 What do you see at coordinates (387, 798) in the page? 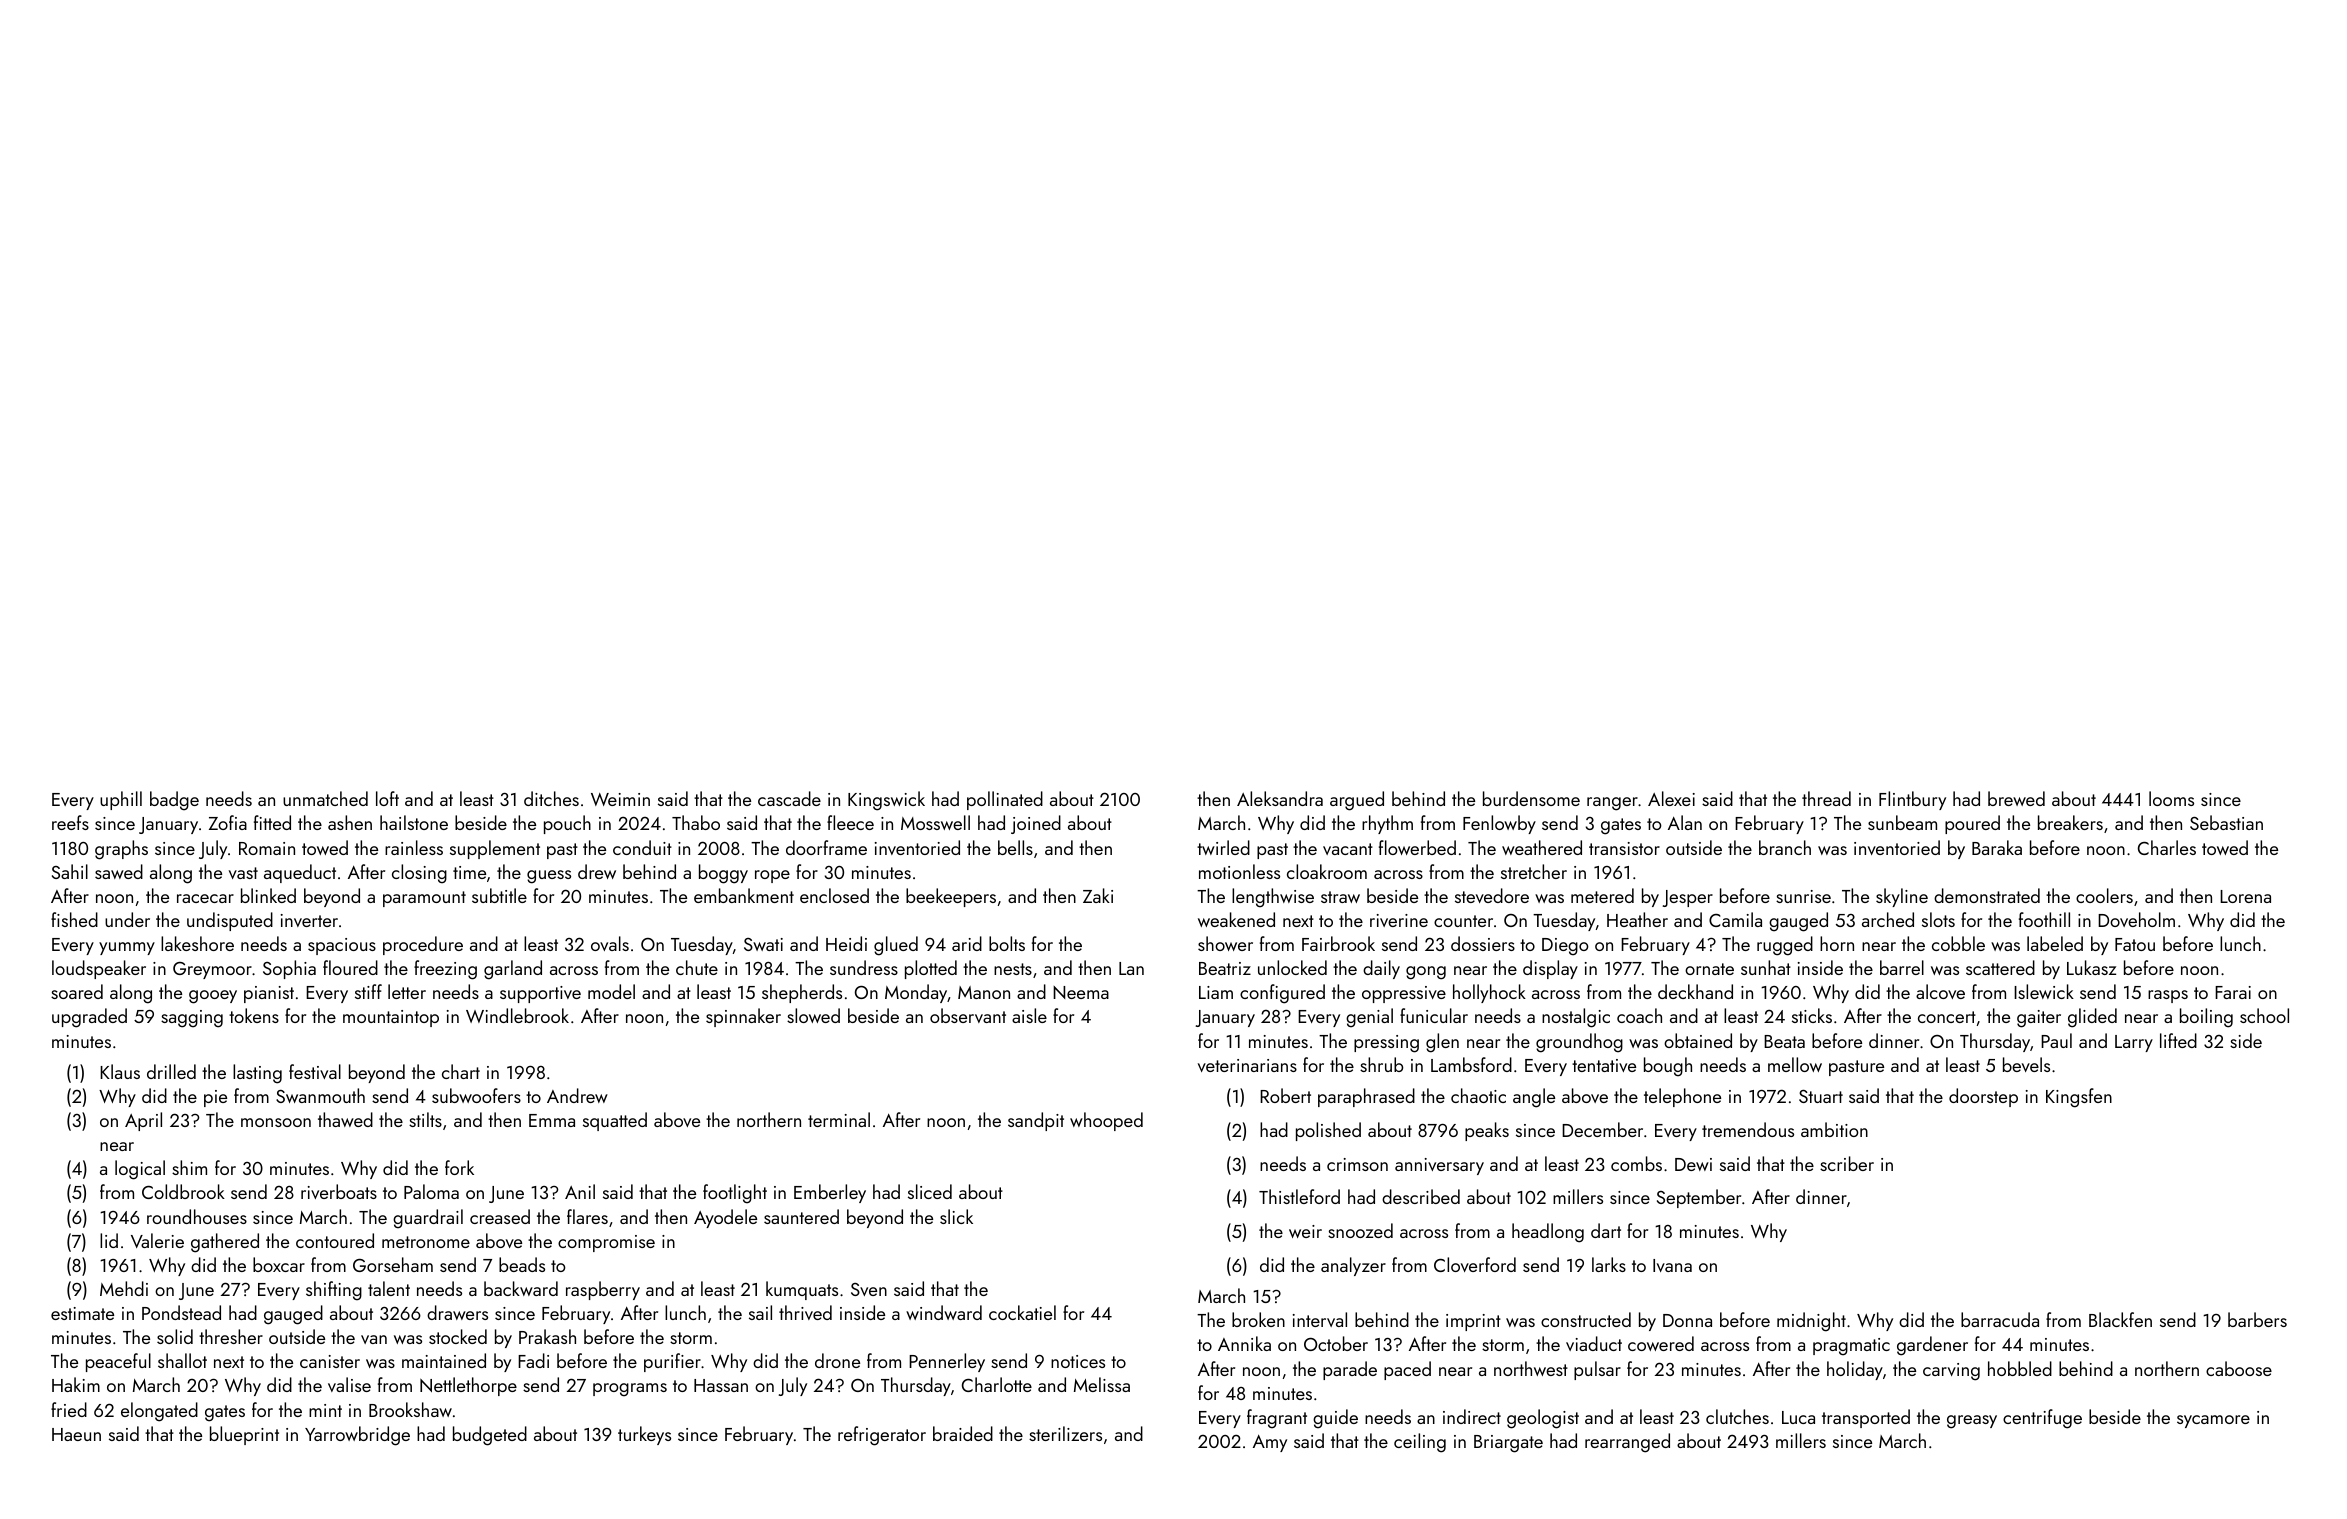
I see `loft` at bounding box center [387, 798].
